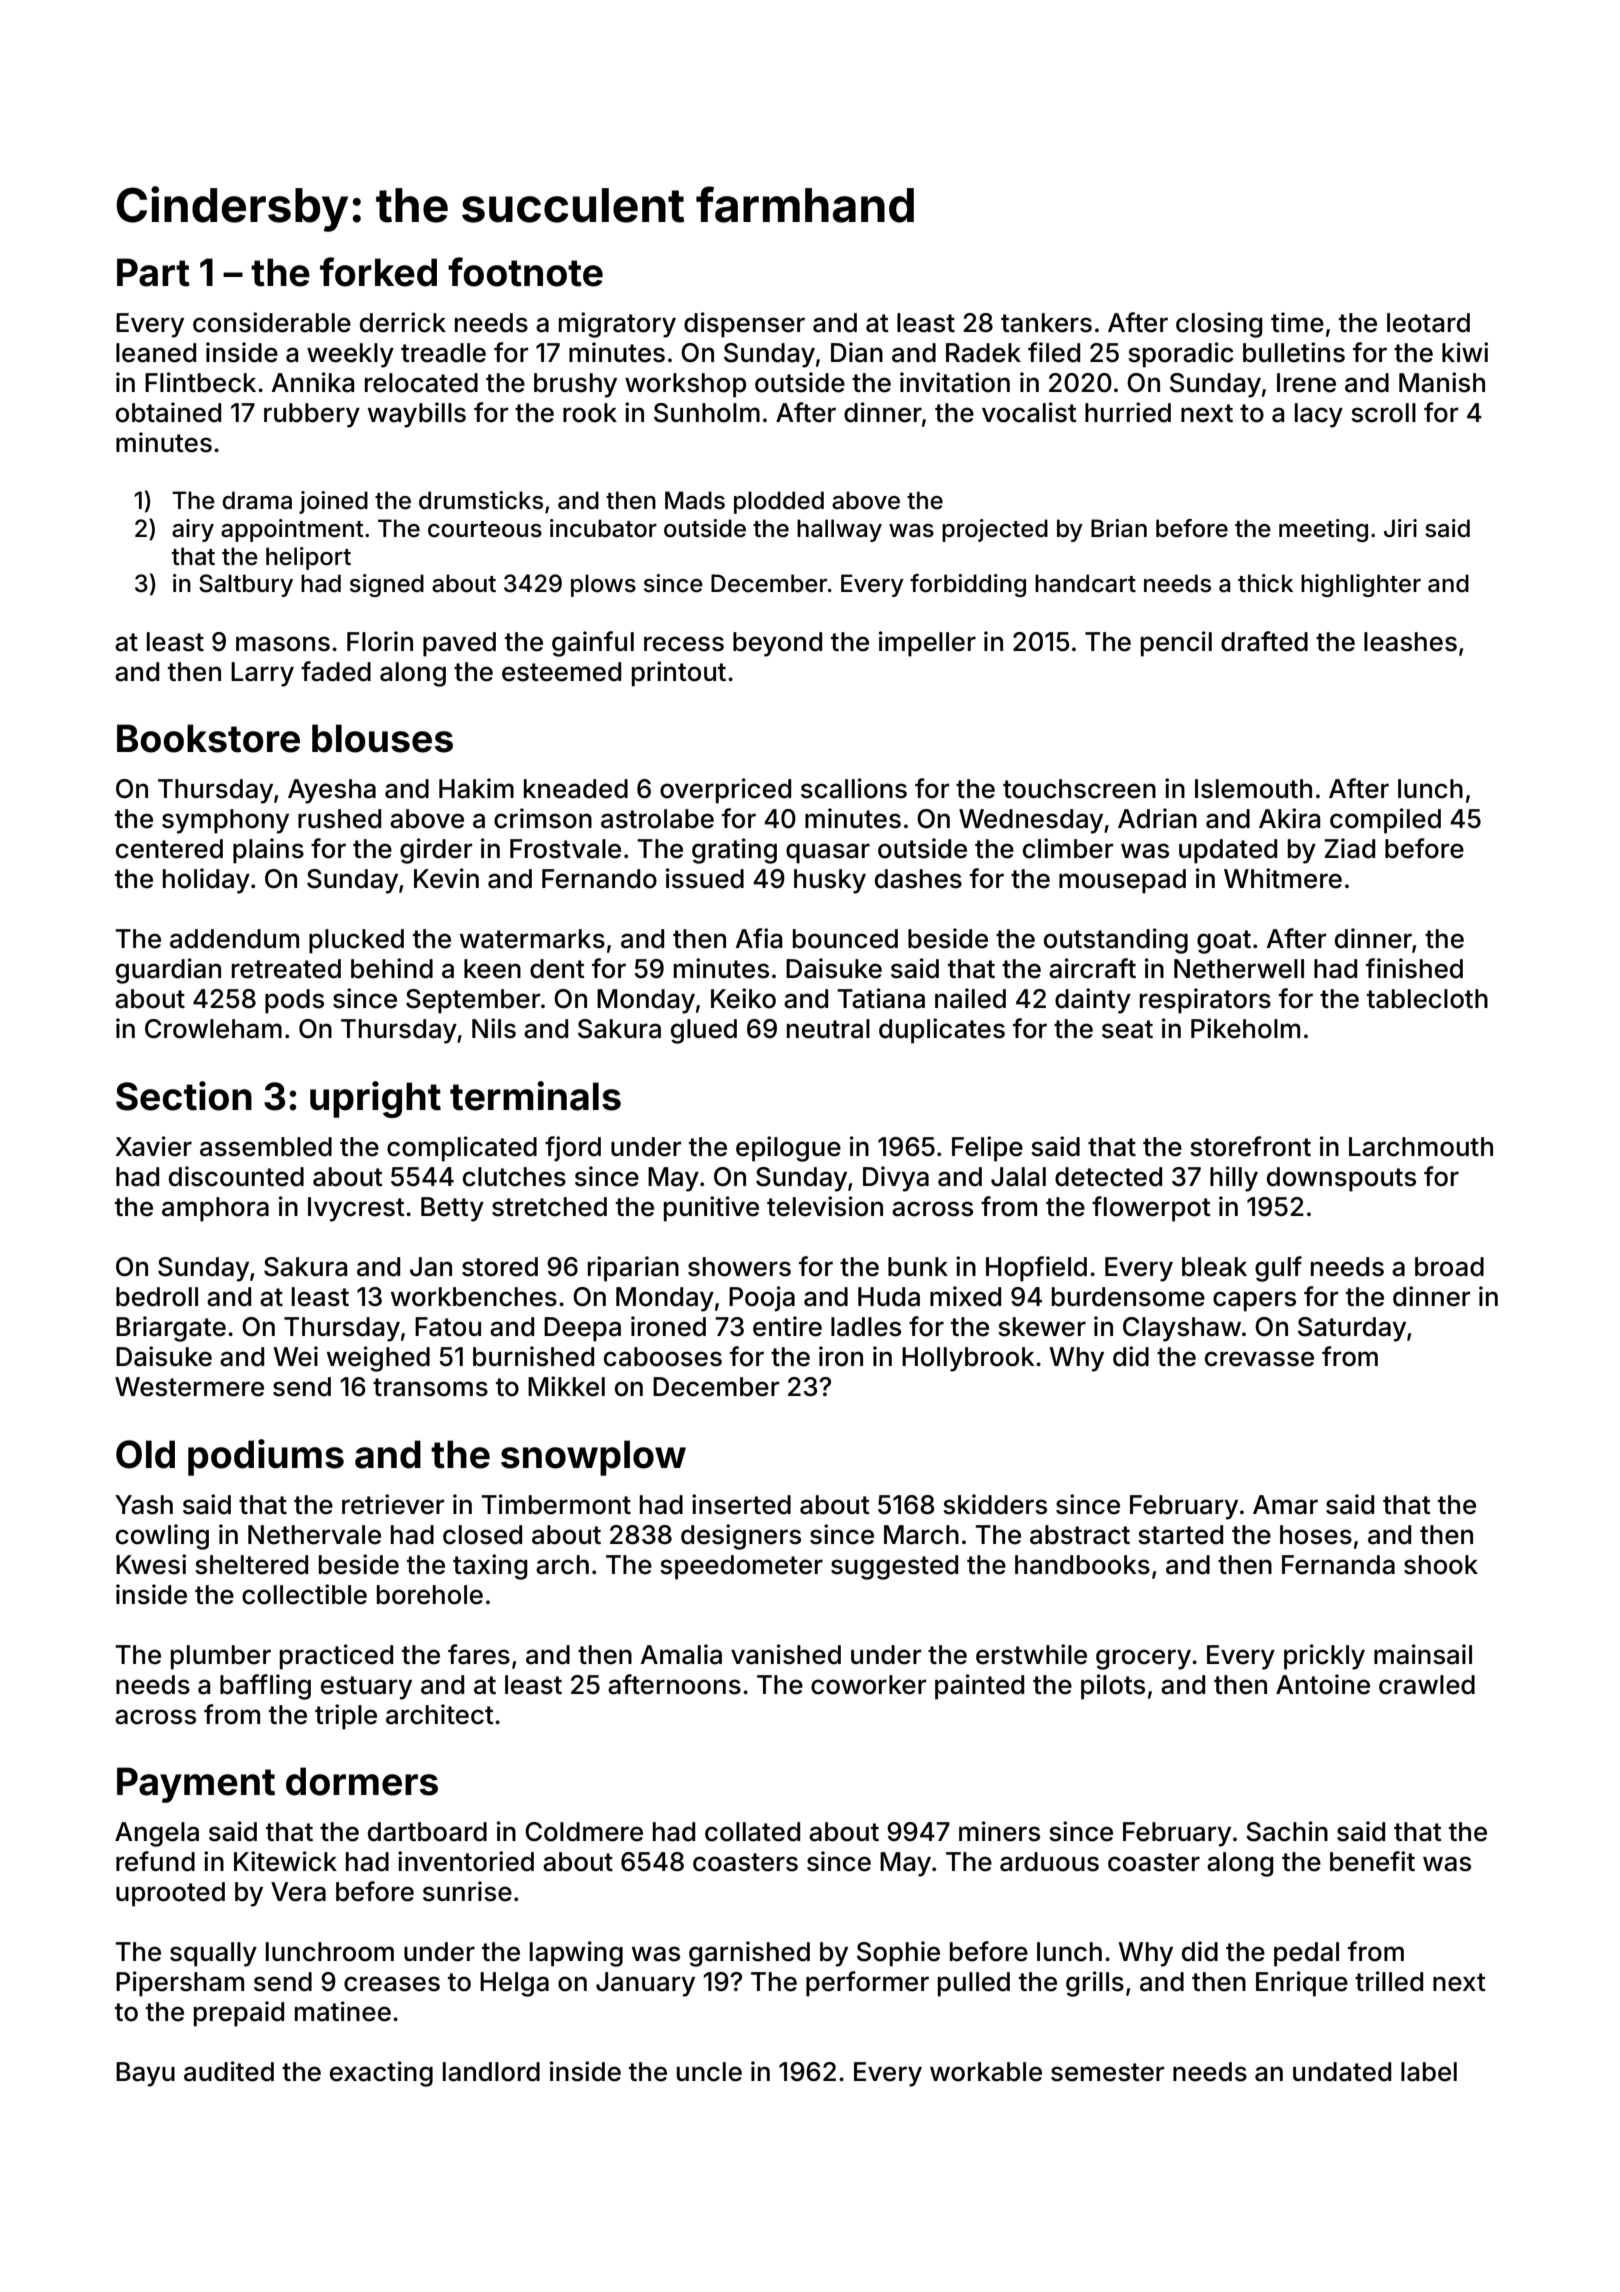 The image size is (1620, 2292). What do you see at coordinates (709, 2072) in the image?
I see `uncle` at bounding box center [709, 2072].
